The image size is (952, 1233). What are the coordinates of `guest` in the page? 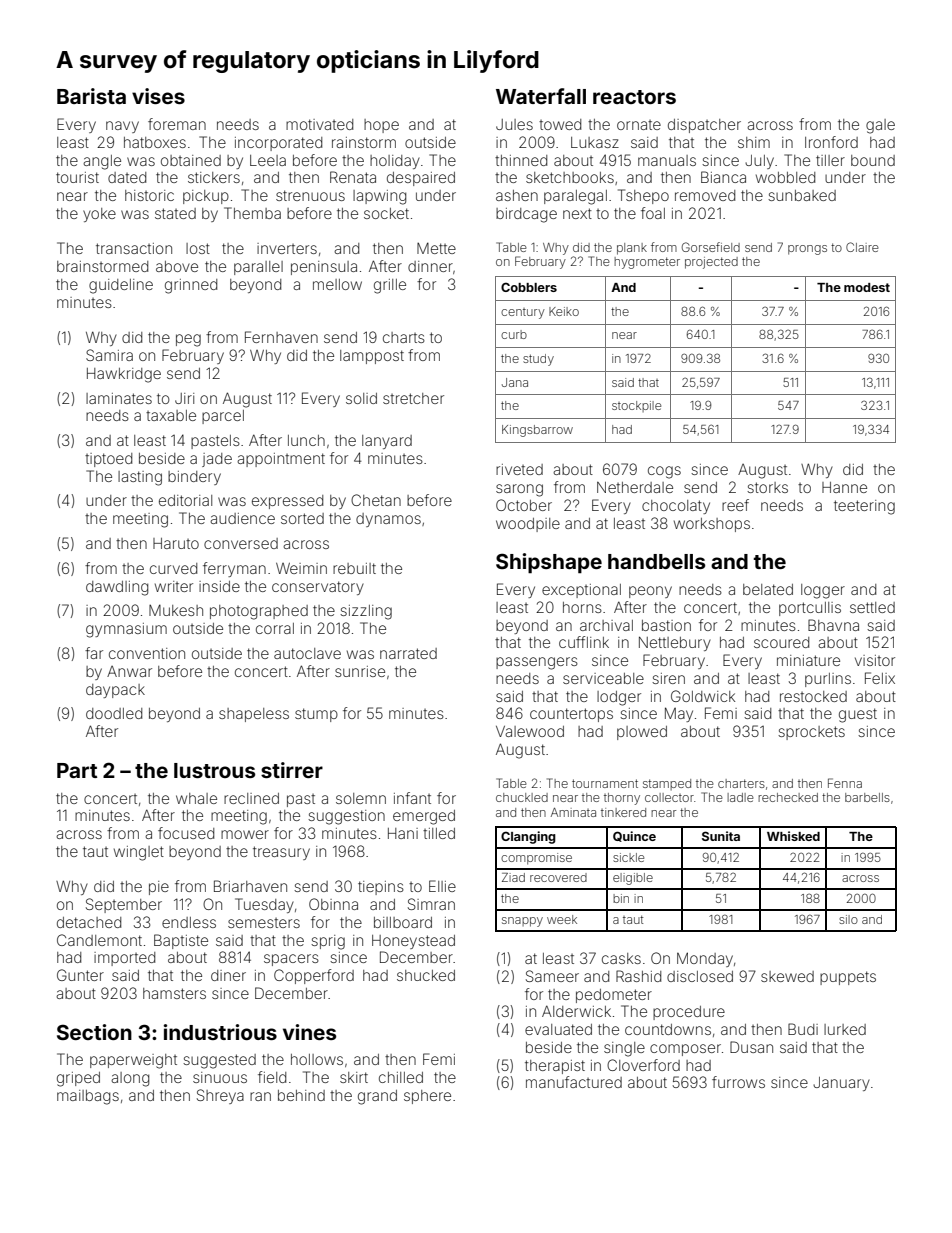 It's located at (858, 715).
